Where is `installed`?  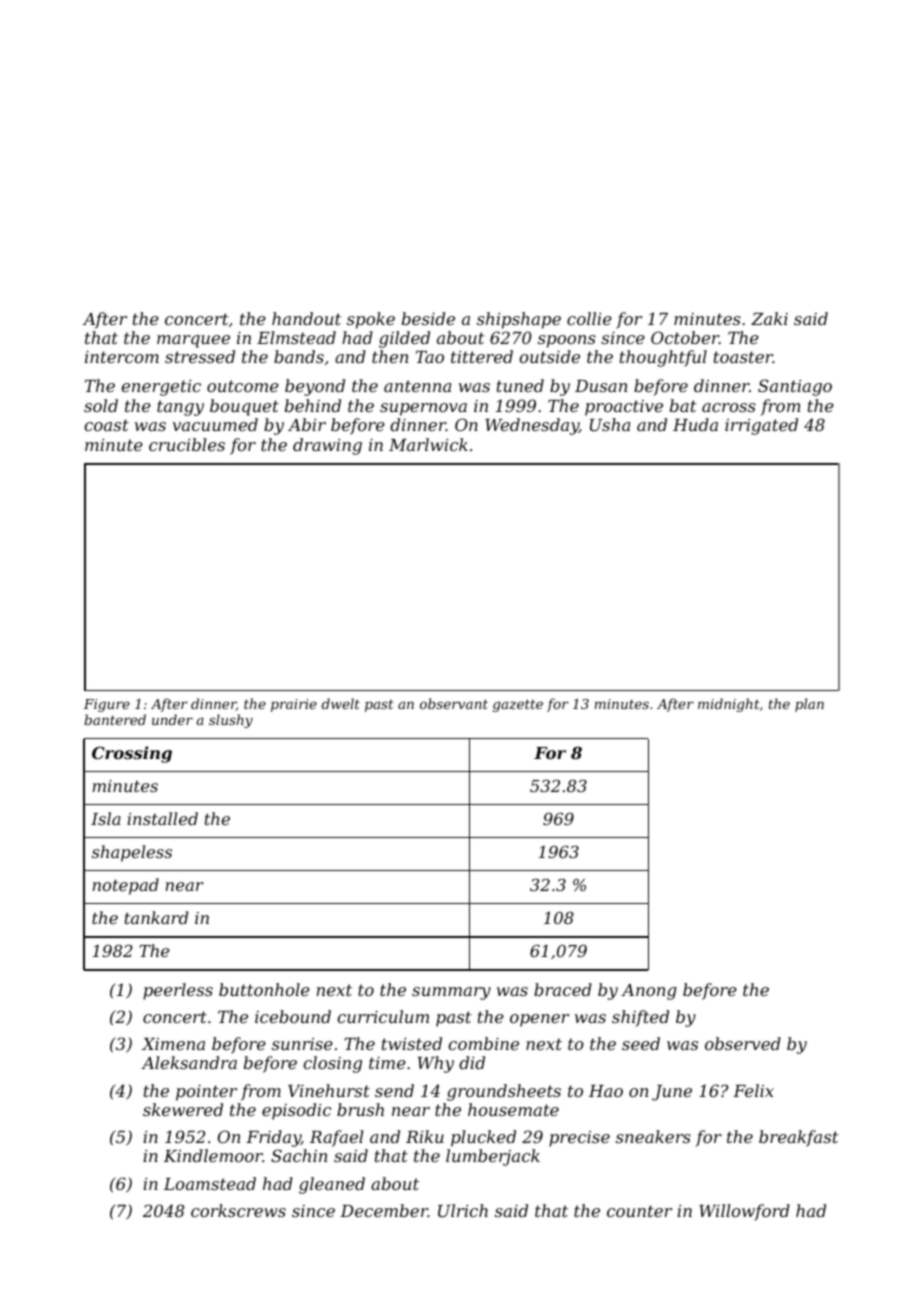
installed is located at coordinates (162, 818).
